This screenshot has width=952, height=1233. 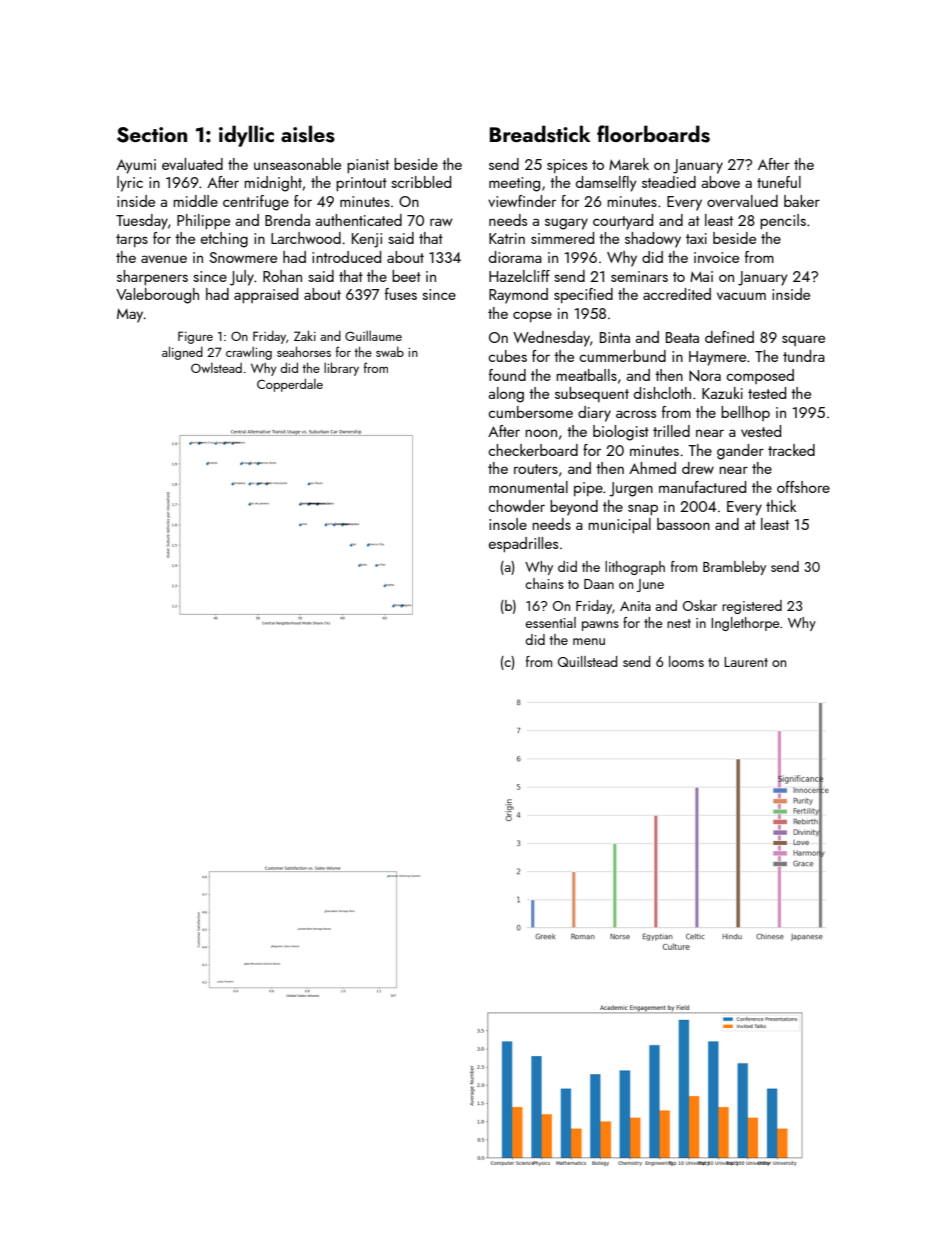 What do you see at coordinates (530, 412) in the screenshot?
I see `cumbersome` at bounding box center [530, 412].
